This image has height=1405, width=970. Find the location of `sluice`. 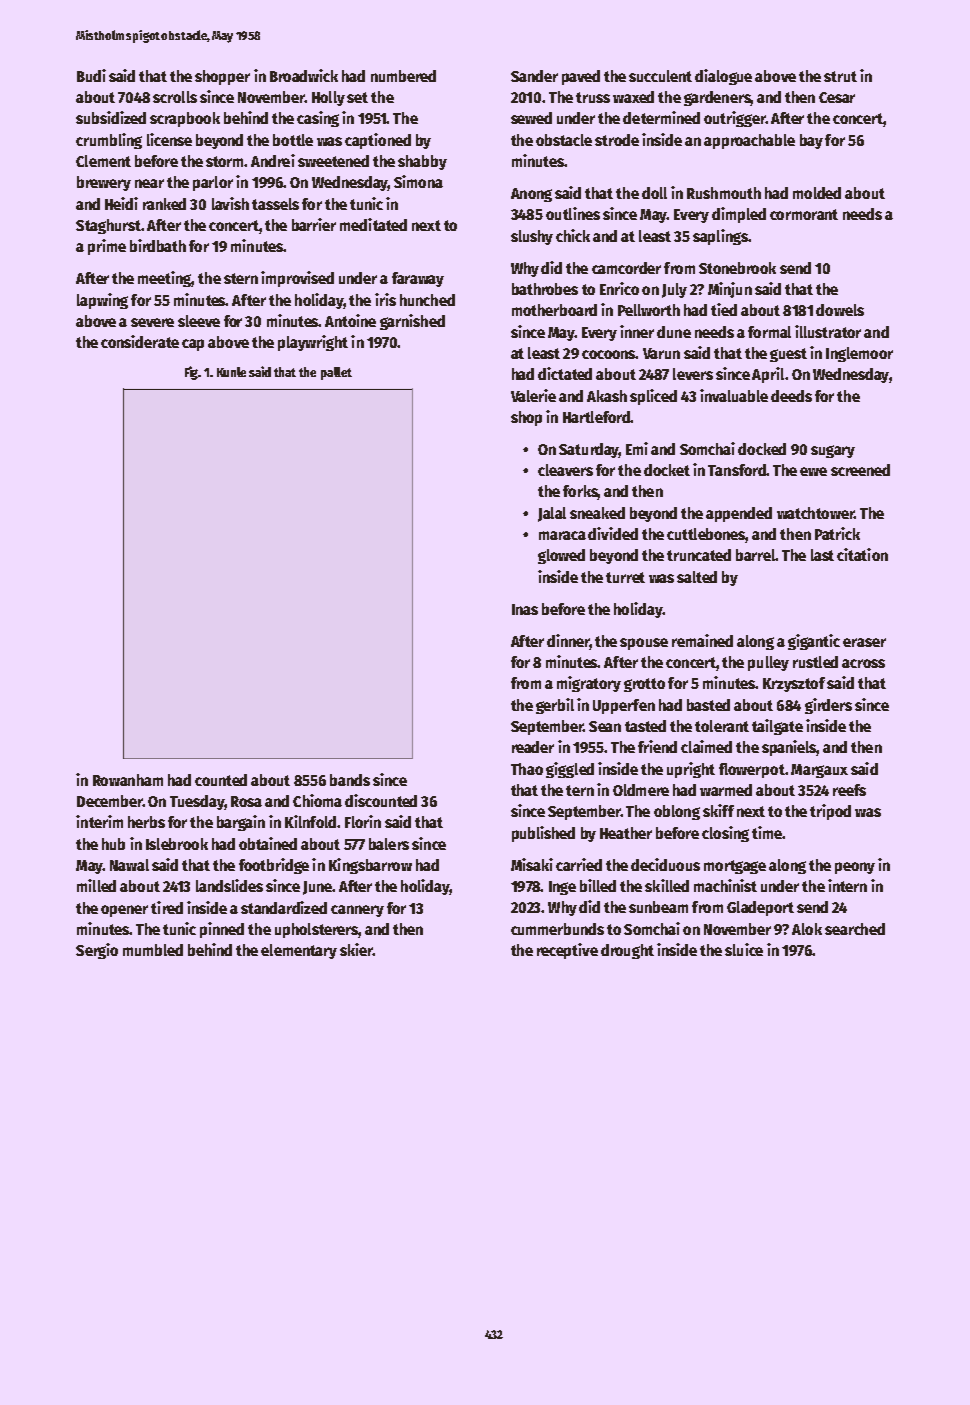

sluice is located at coordinates (744, 949).
